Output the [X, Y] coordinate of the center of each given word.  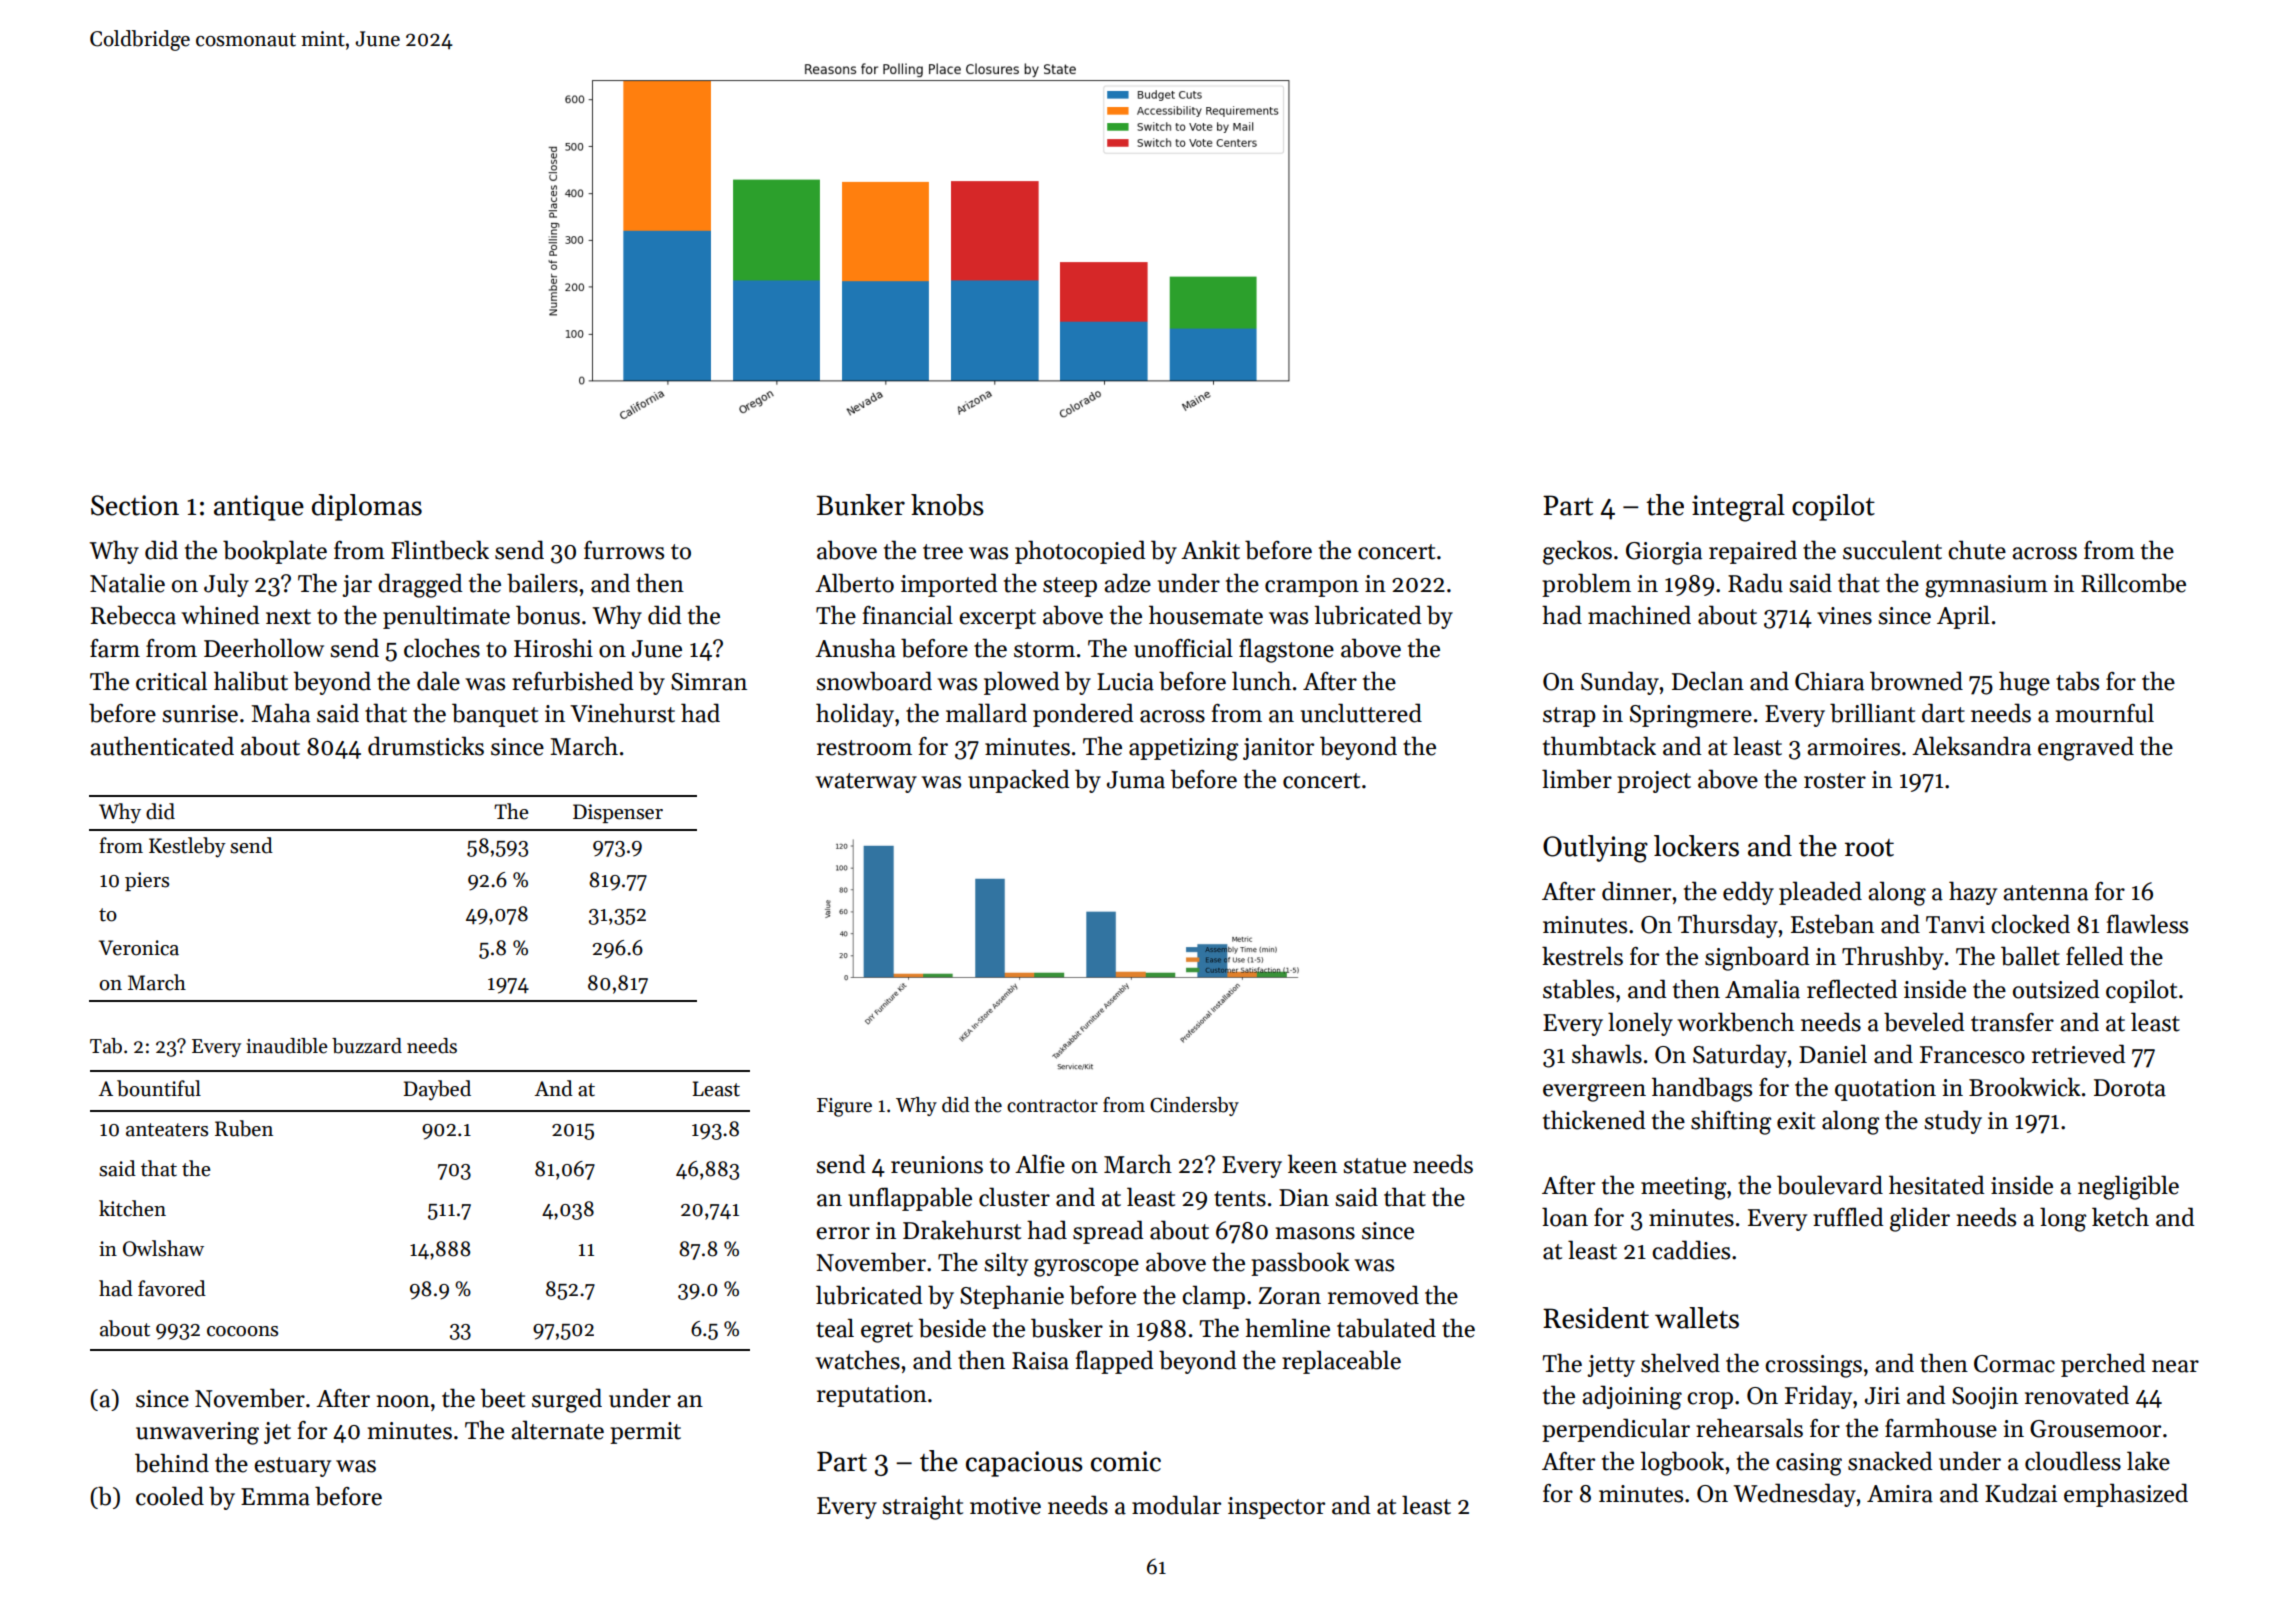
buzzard [367, 1046]
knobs [947, 505]
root [1869, 848]
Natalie [127, 583]
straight [922, 1507]
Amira [1900, 1494]
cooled [170, 1496]
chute [1977, 550]
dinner [1636, 891]
